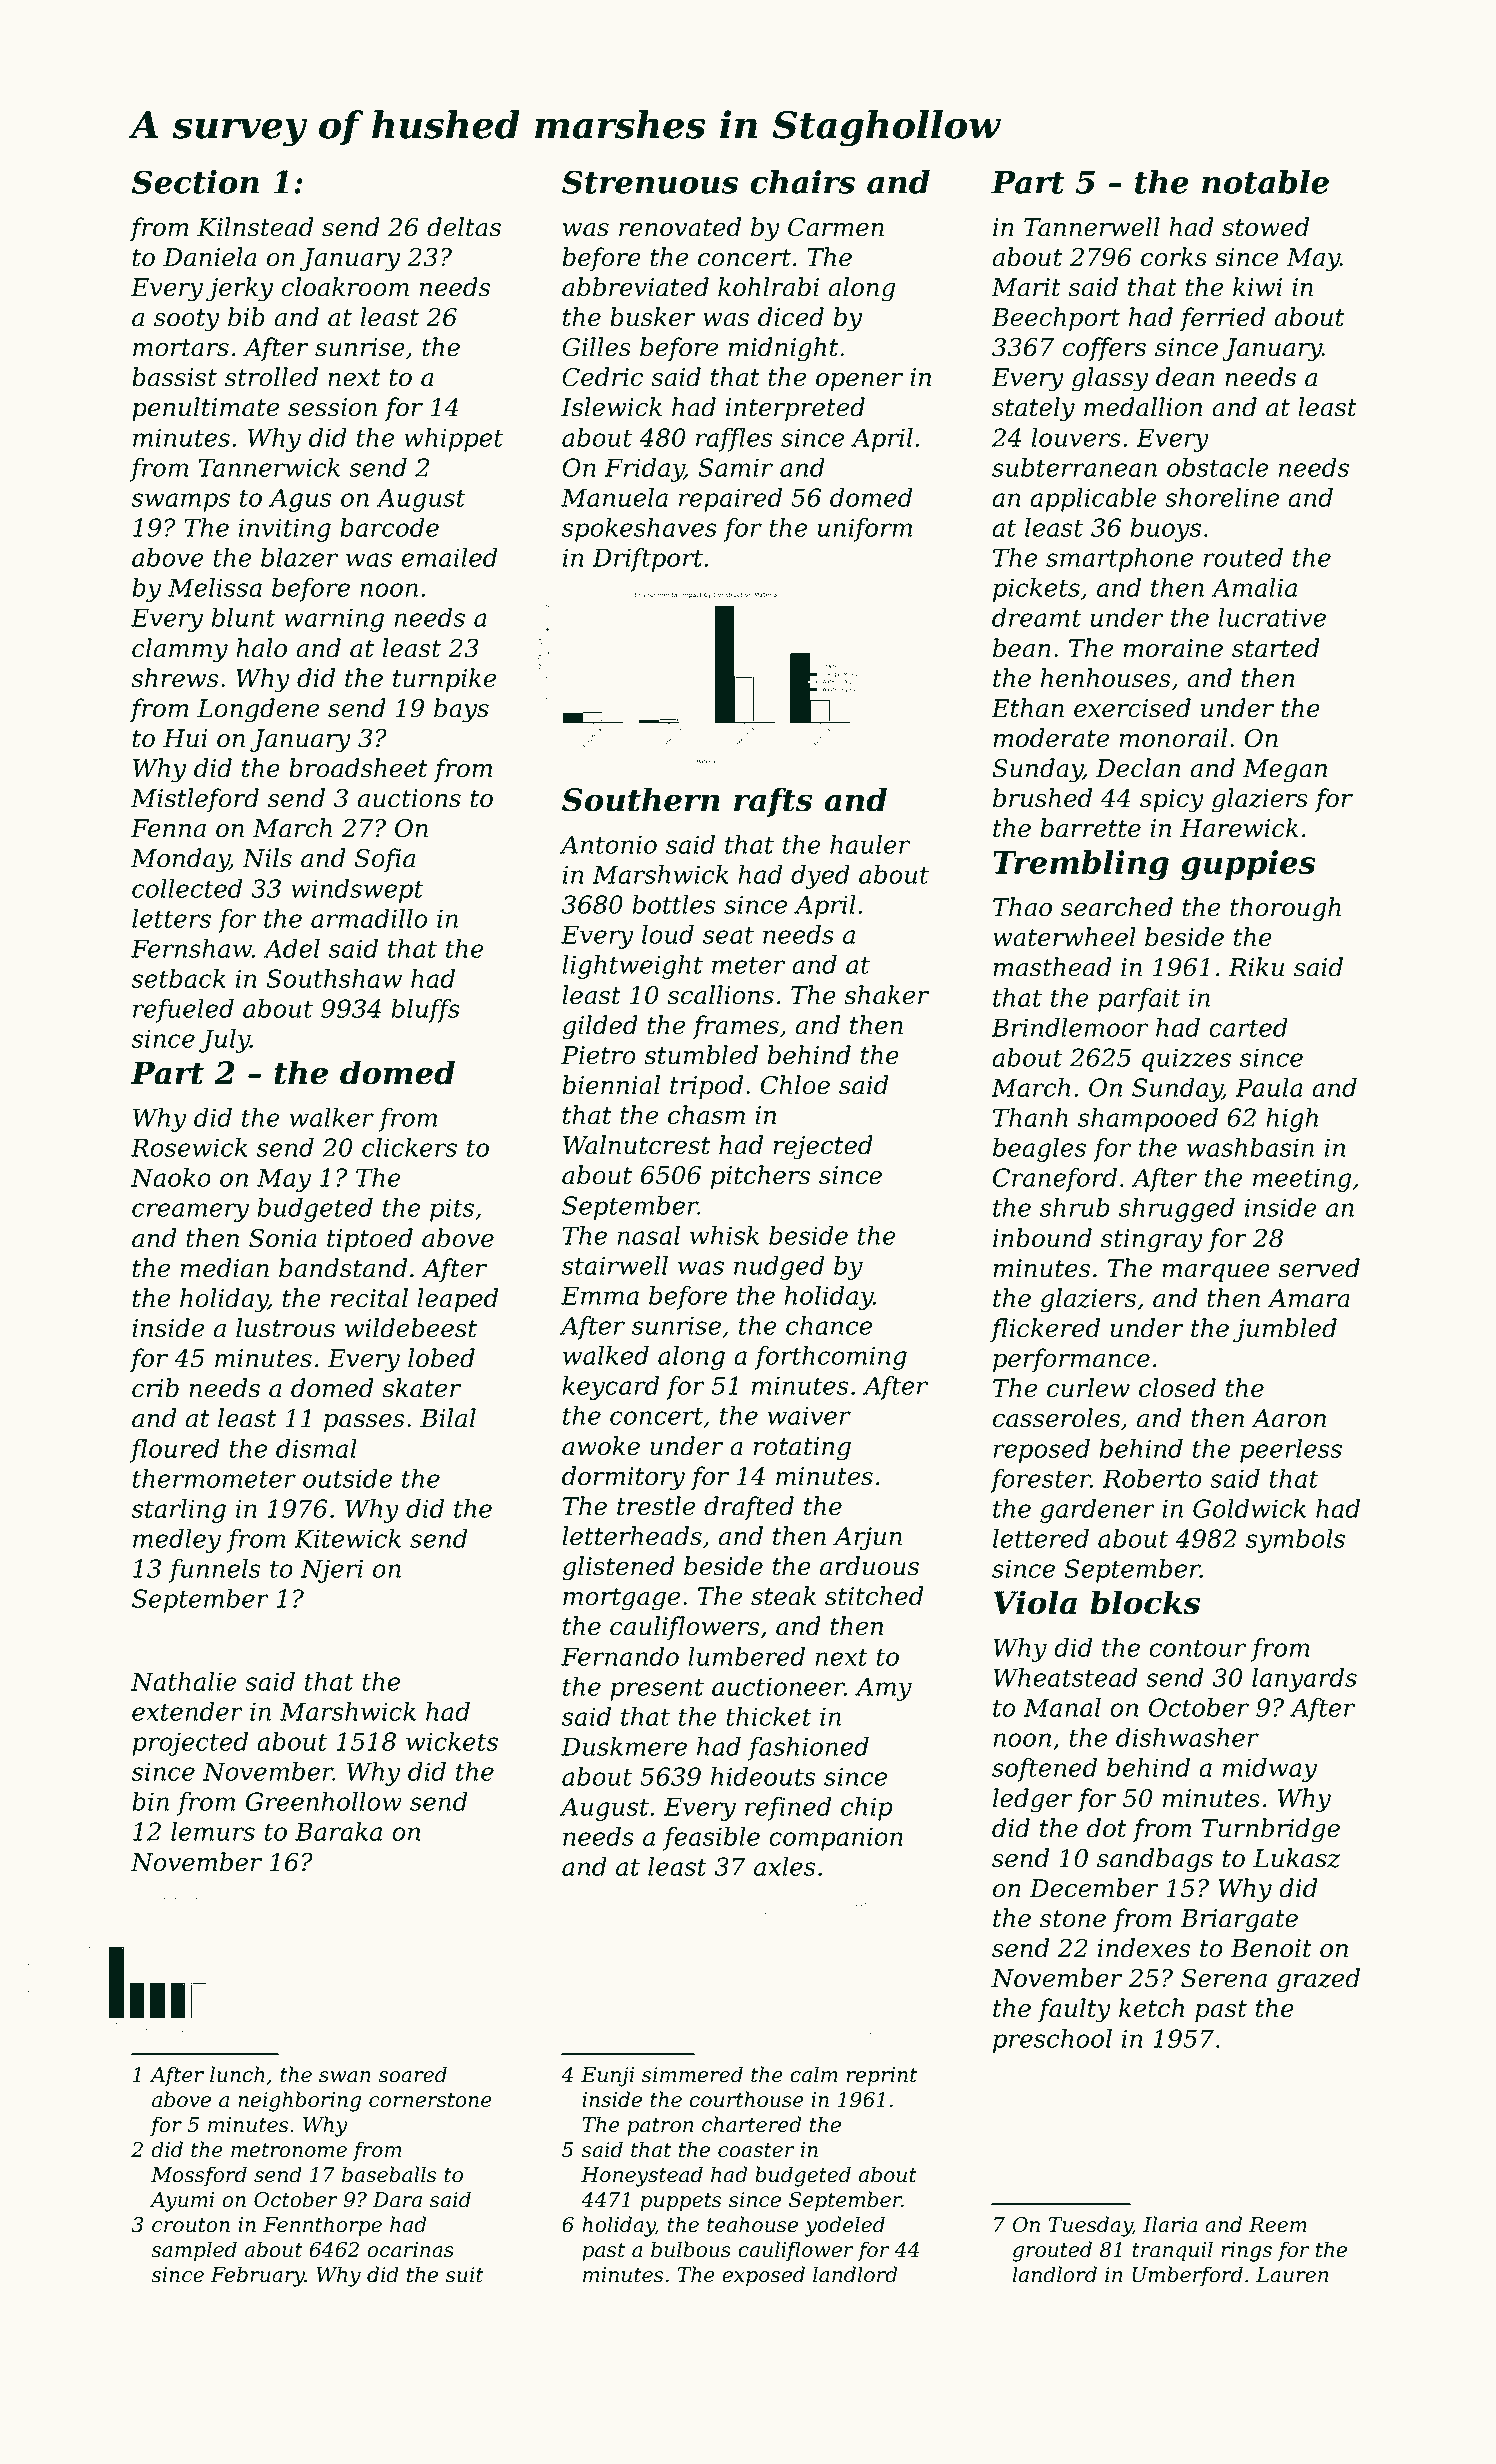 The width and height of the document is (1496, 2464). I want to click on shaker, so click(886, 995).
